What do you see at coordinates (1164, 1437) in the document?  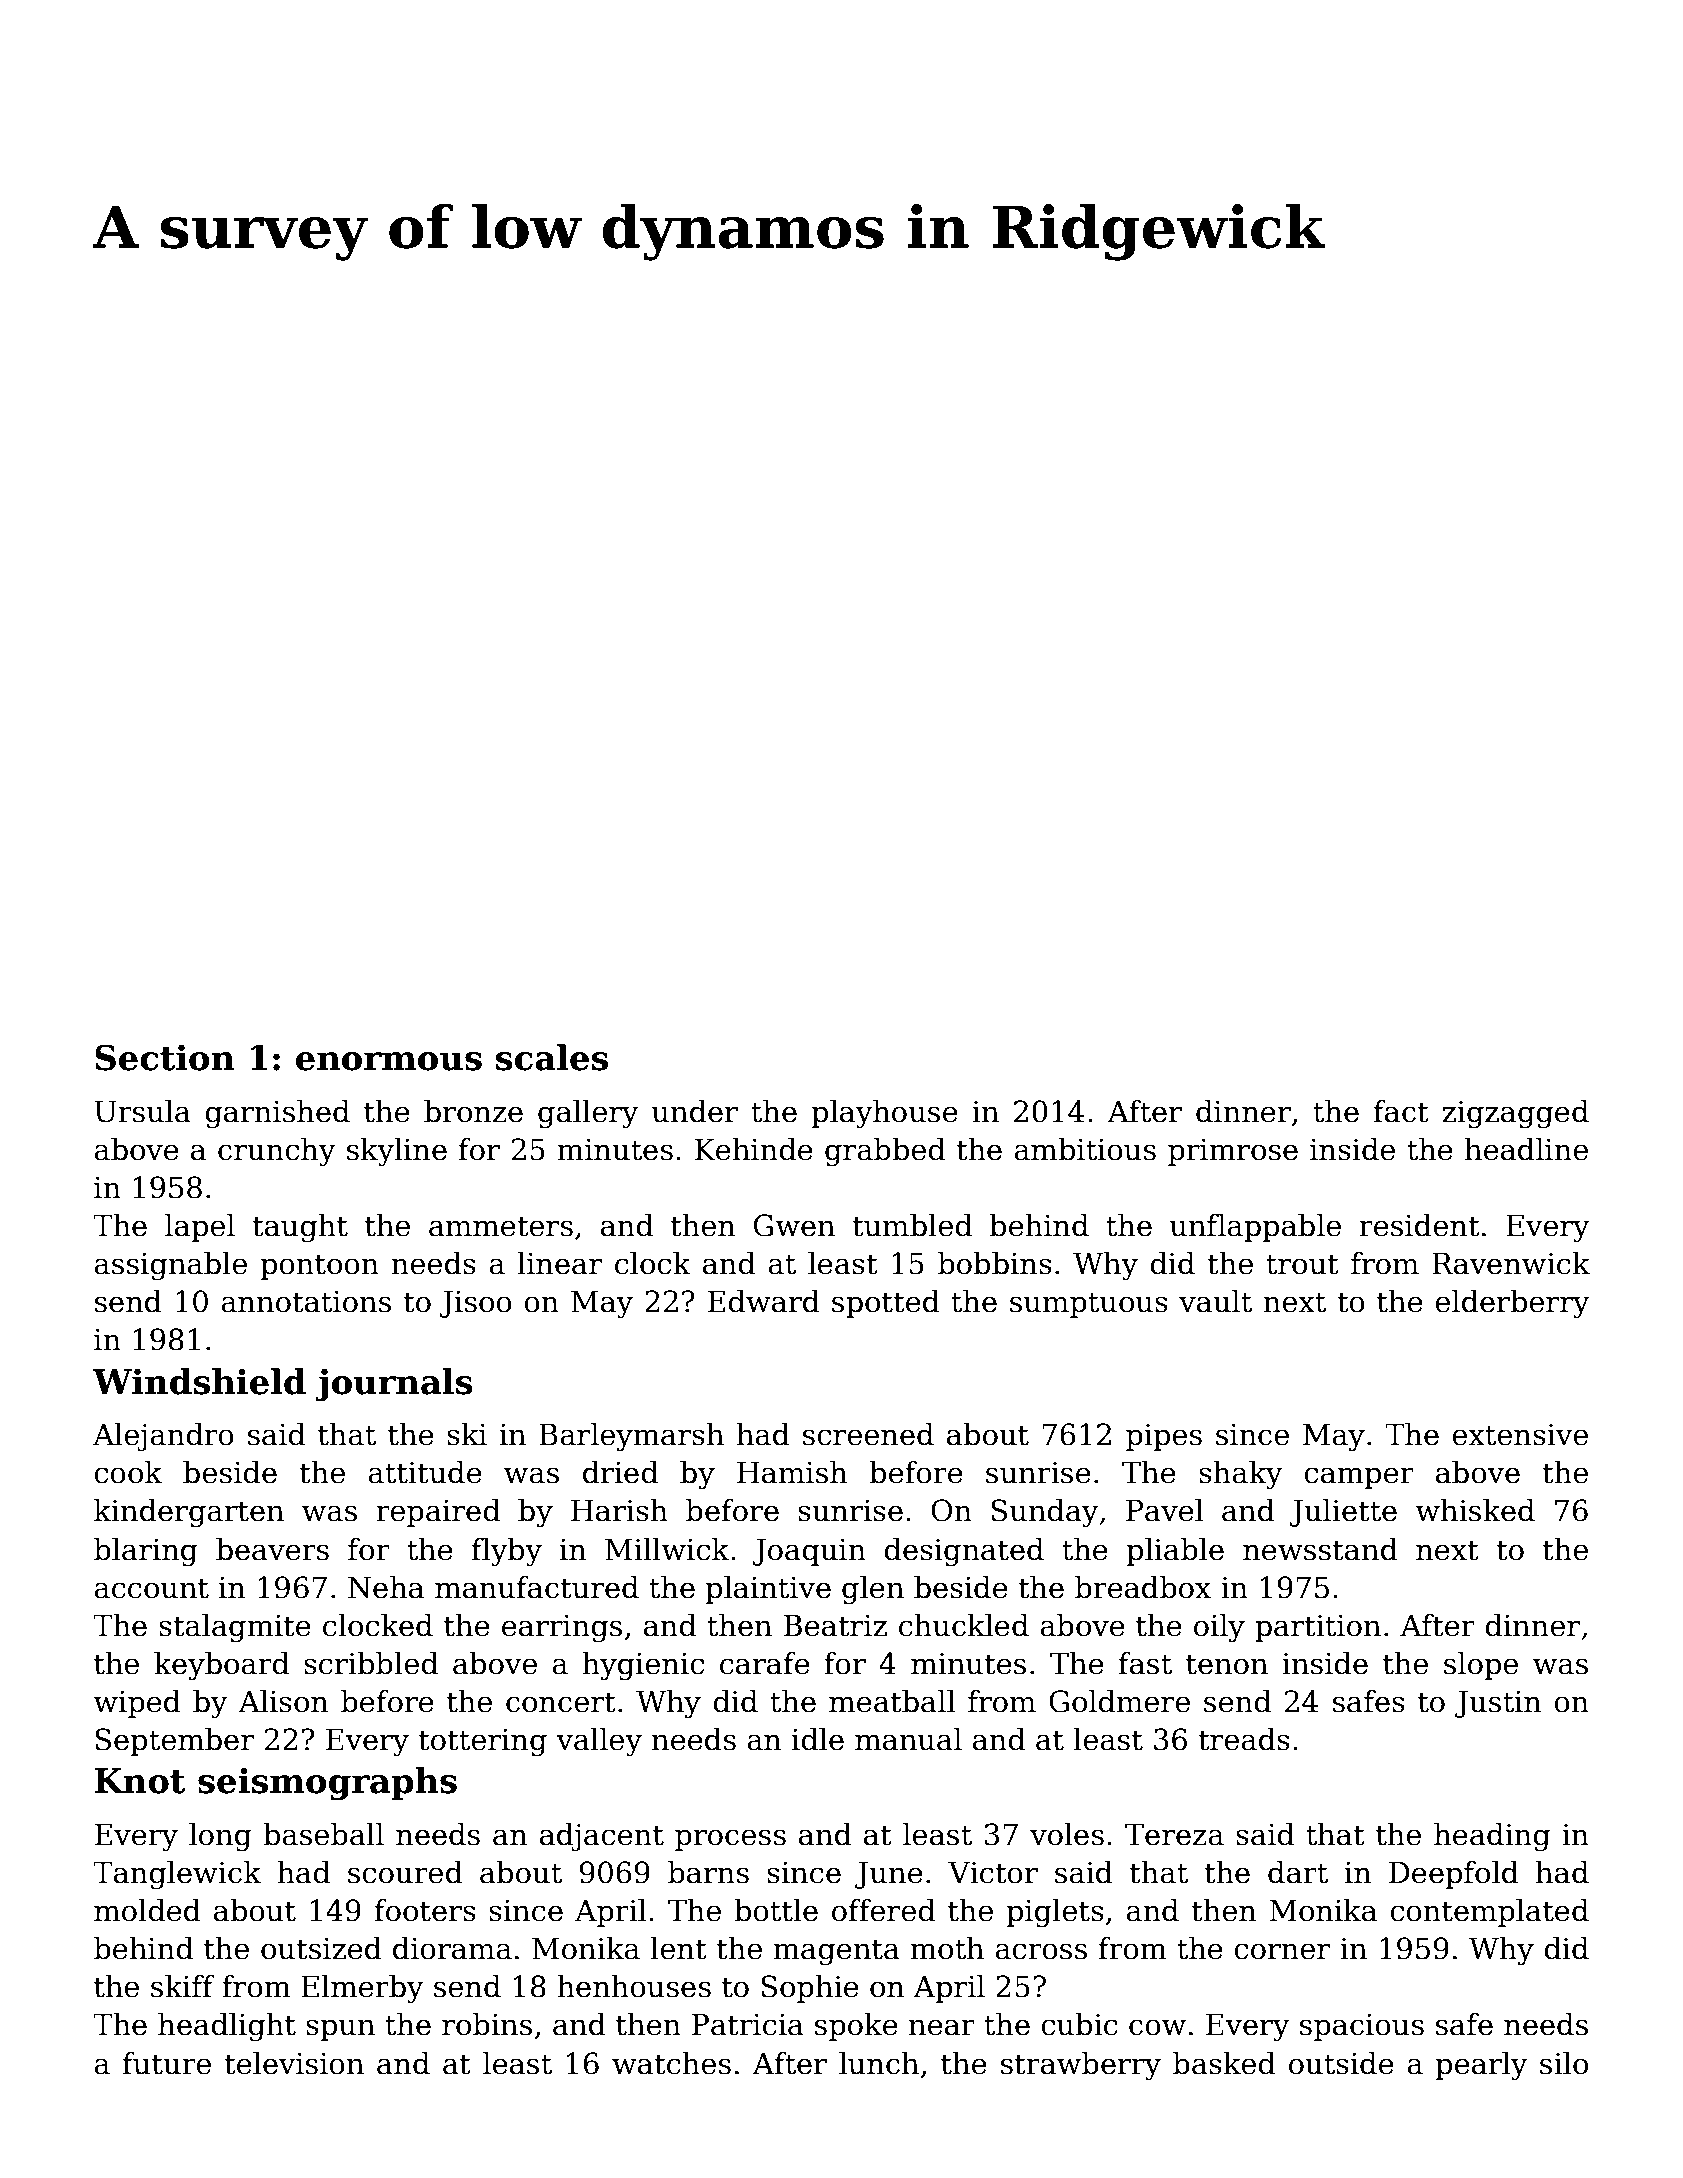 I see `pipes` at bounding box center [1164, 1437].
